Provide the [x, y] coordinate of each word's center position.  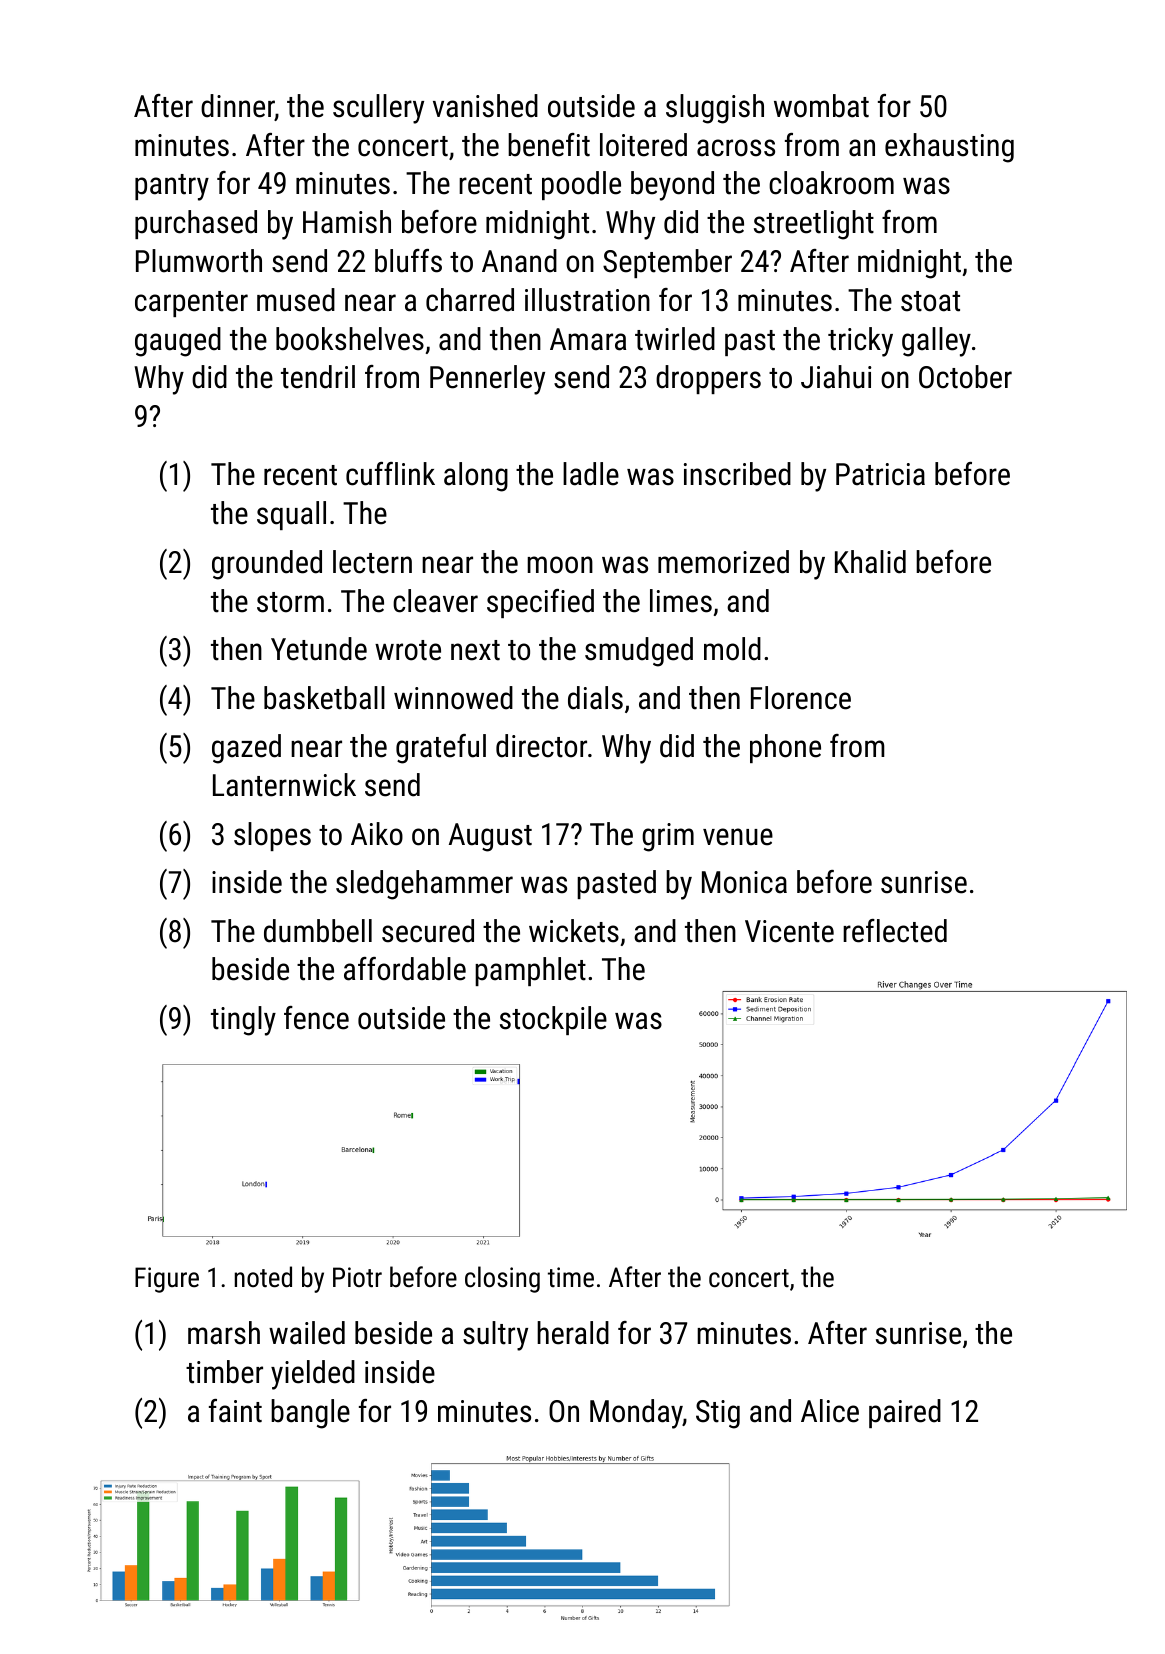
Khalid [870, 562]
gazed [246, 749]
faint [235, 1411]
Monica [744, 882]
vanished [485, 106]
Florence [801, 698]
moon [560, 565]
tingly [243, 1021]
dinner [238, 107]
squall [291, 515]
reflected [895, 931]
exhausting [949, 148]
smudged [639, 652]
